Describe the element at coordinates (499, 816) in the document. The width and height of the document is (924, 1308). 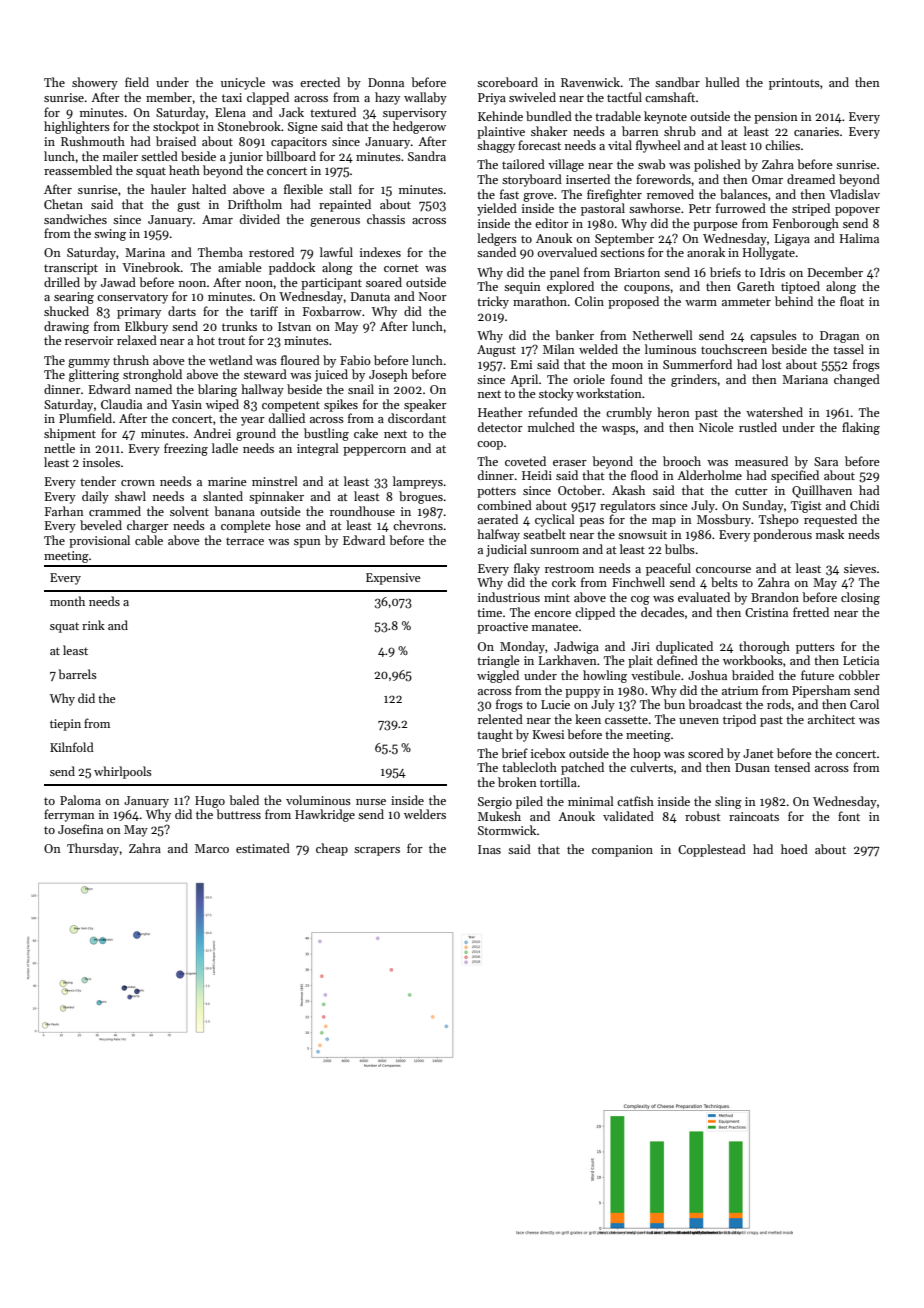
I see `Mukesh` at that location.
